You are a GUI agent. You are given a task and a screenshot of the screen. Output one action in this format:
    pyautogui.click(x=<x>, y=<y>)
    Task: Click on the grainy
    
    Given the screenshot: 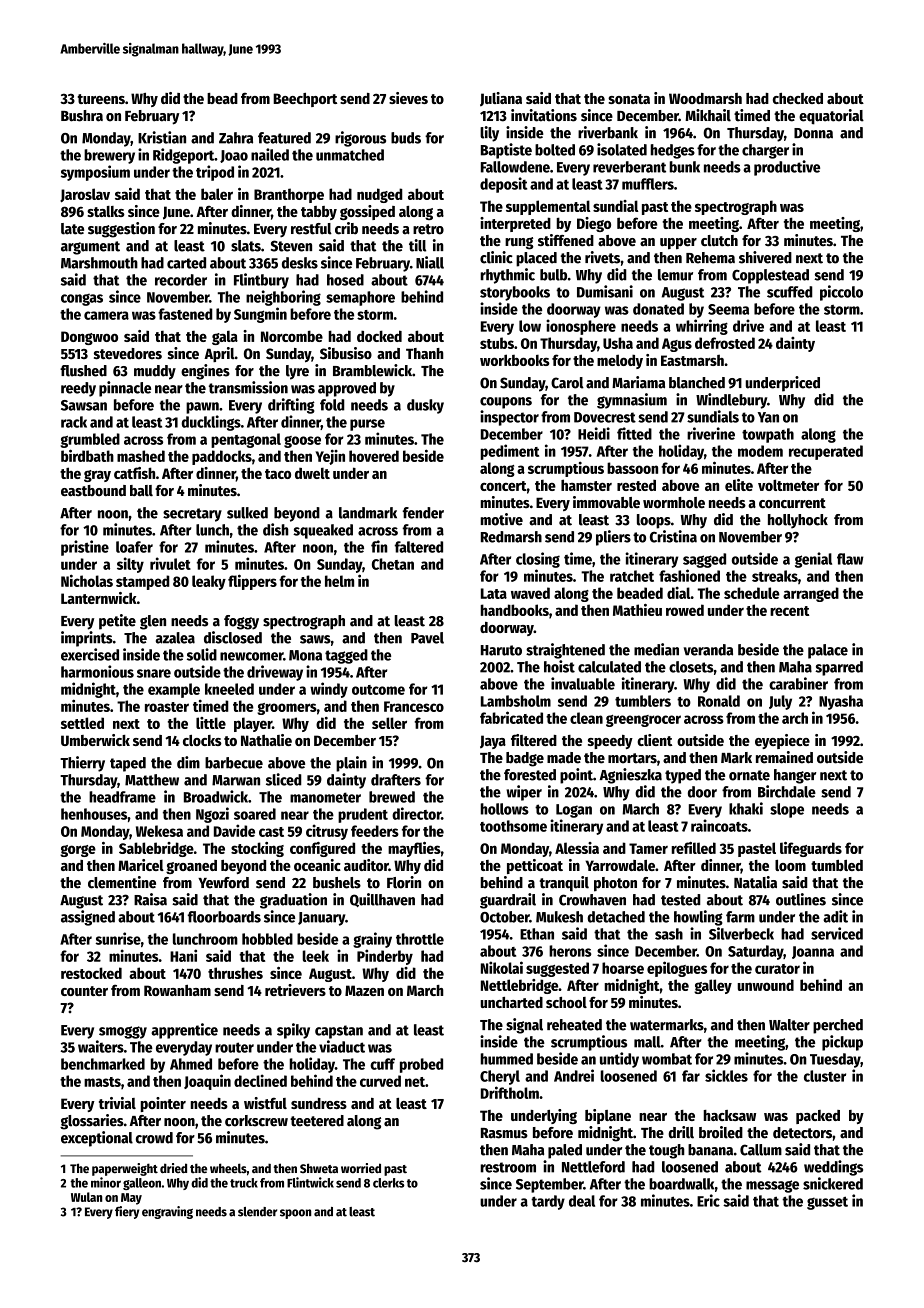 What is the action you would take?
    pyautogui.click(x=372, y=940)
